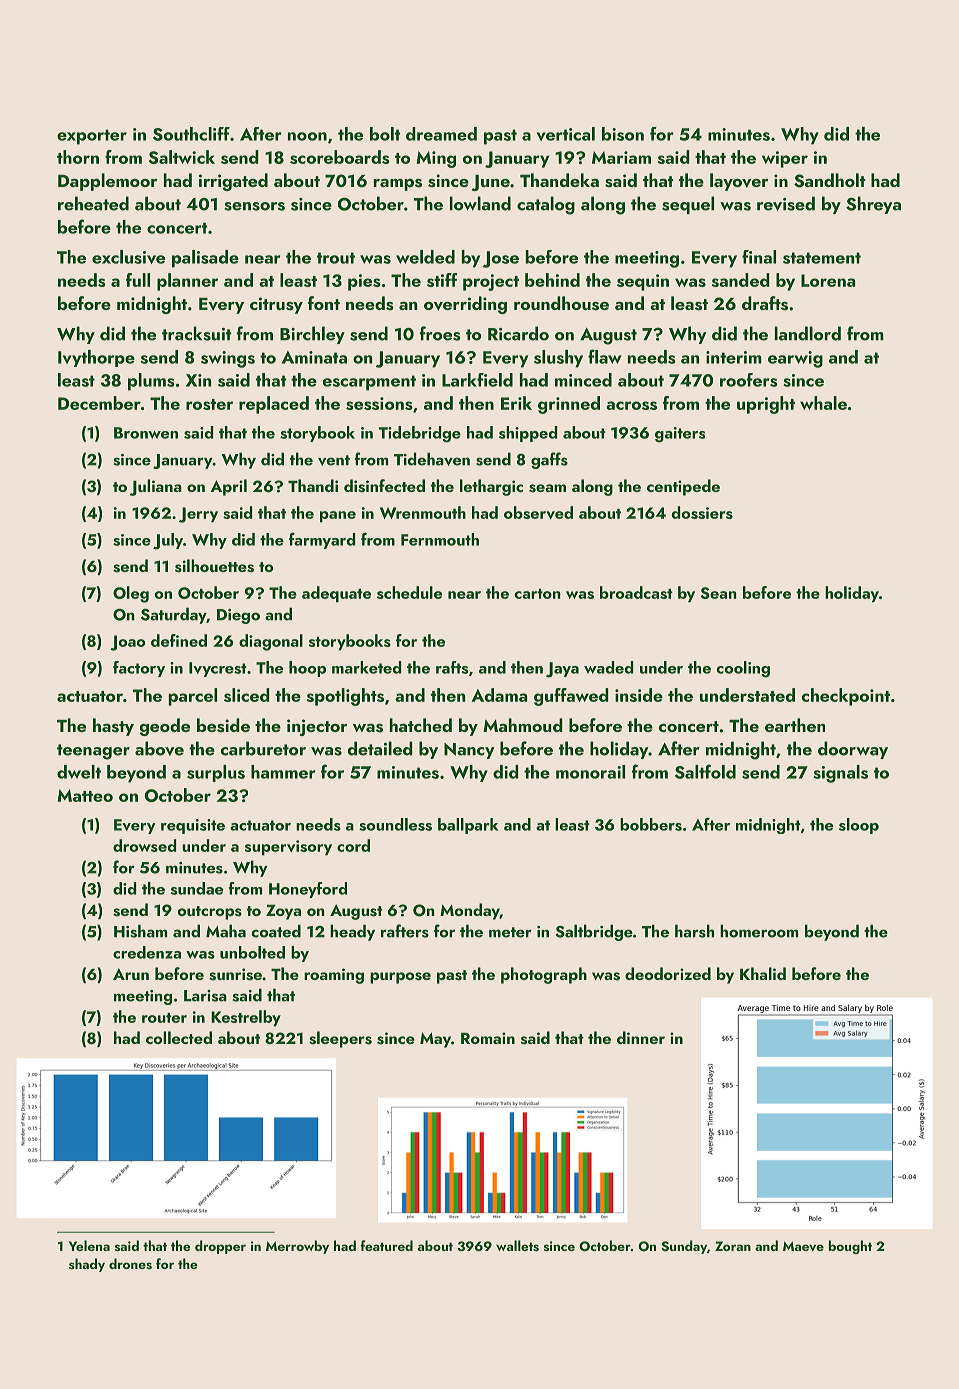  I want to click on wiper, so click(785, 159).
